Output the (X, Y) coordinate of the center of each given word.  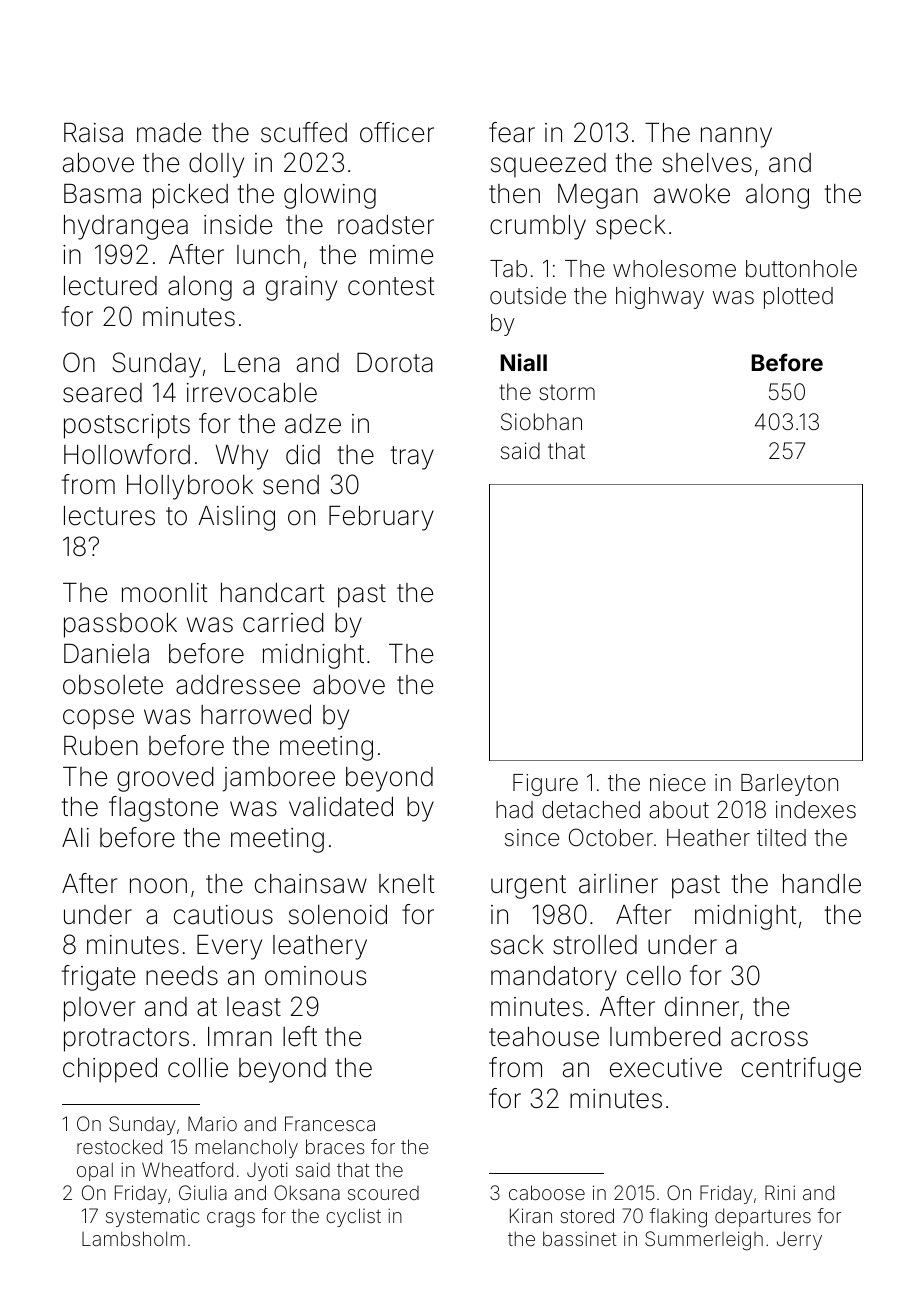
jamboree (279, 779)
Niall (523, 362)
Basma (102, 194)
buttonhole (801, 269)
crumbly (538, 227)
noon (158, 886)
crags (231, 1220)
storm (567, 393)
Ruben (101, 746)
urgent (528, 887)
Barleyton (789, 785)
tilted (781, 838)
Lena (252, 363)
